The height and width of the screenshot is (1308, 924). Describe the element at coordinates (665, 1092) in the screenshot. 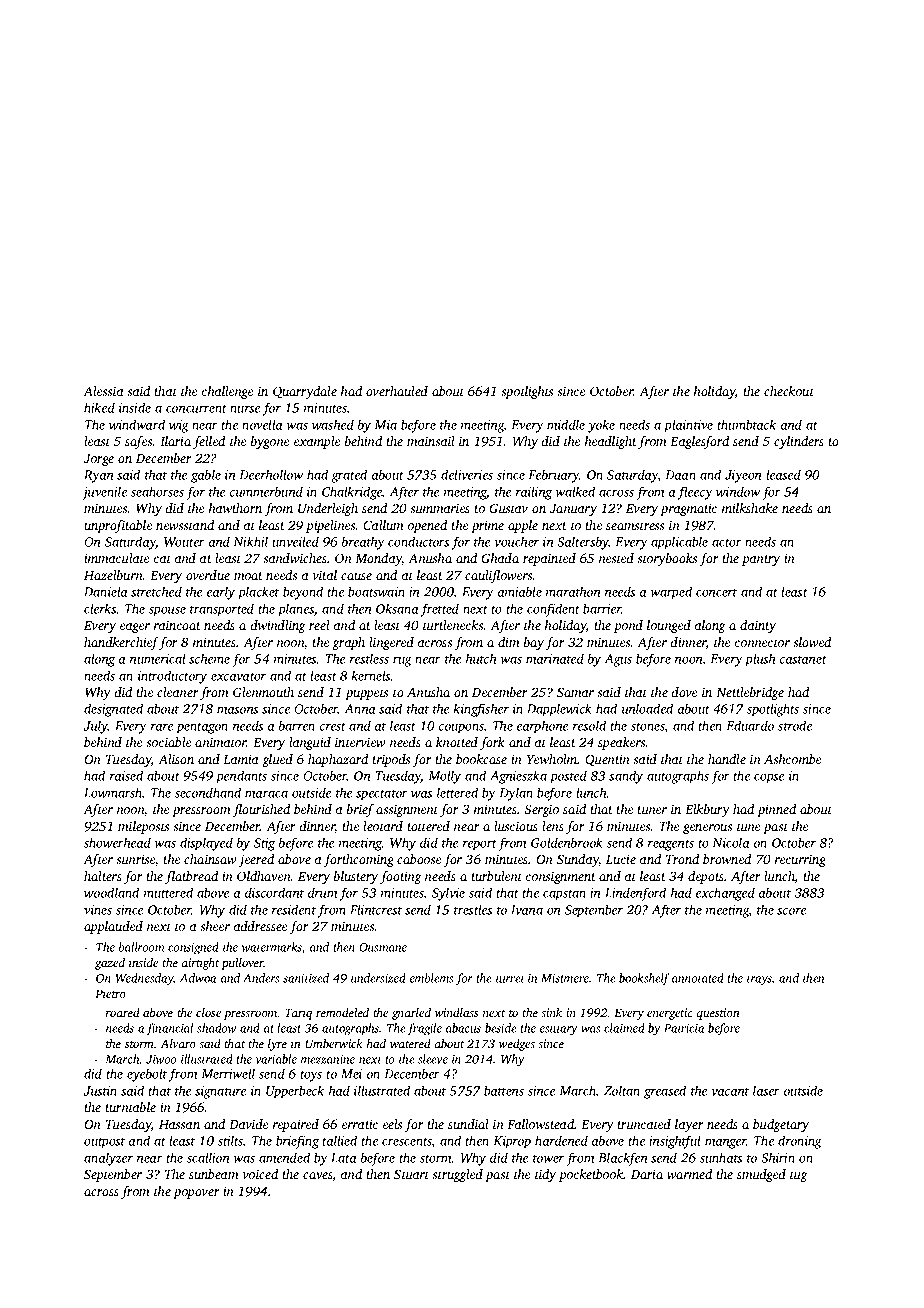

I see `greased` at that location.
